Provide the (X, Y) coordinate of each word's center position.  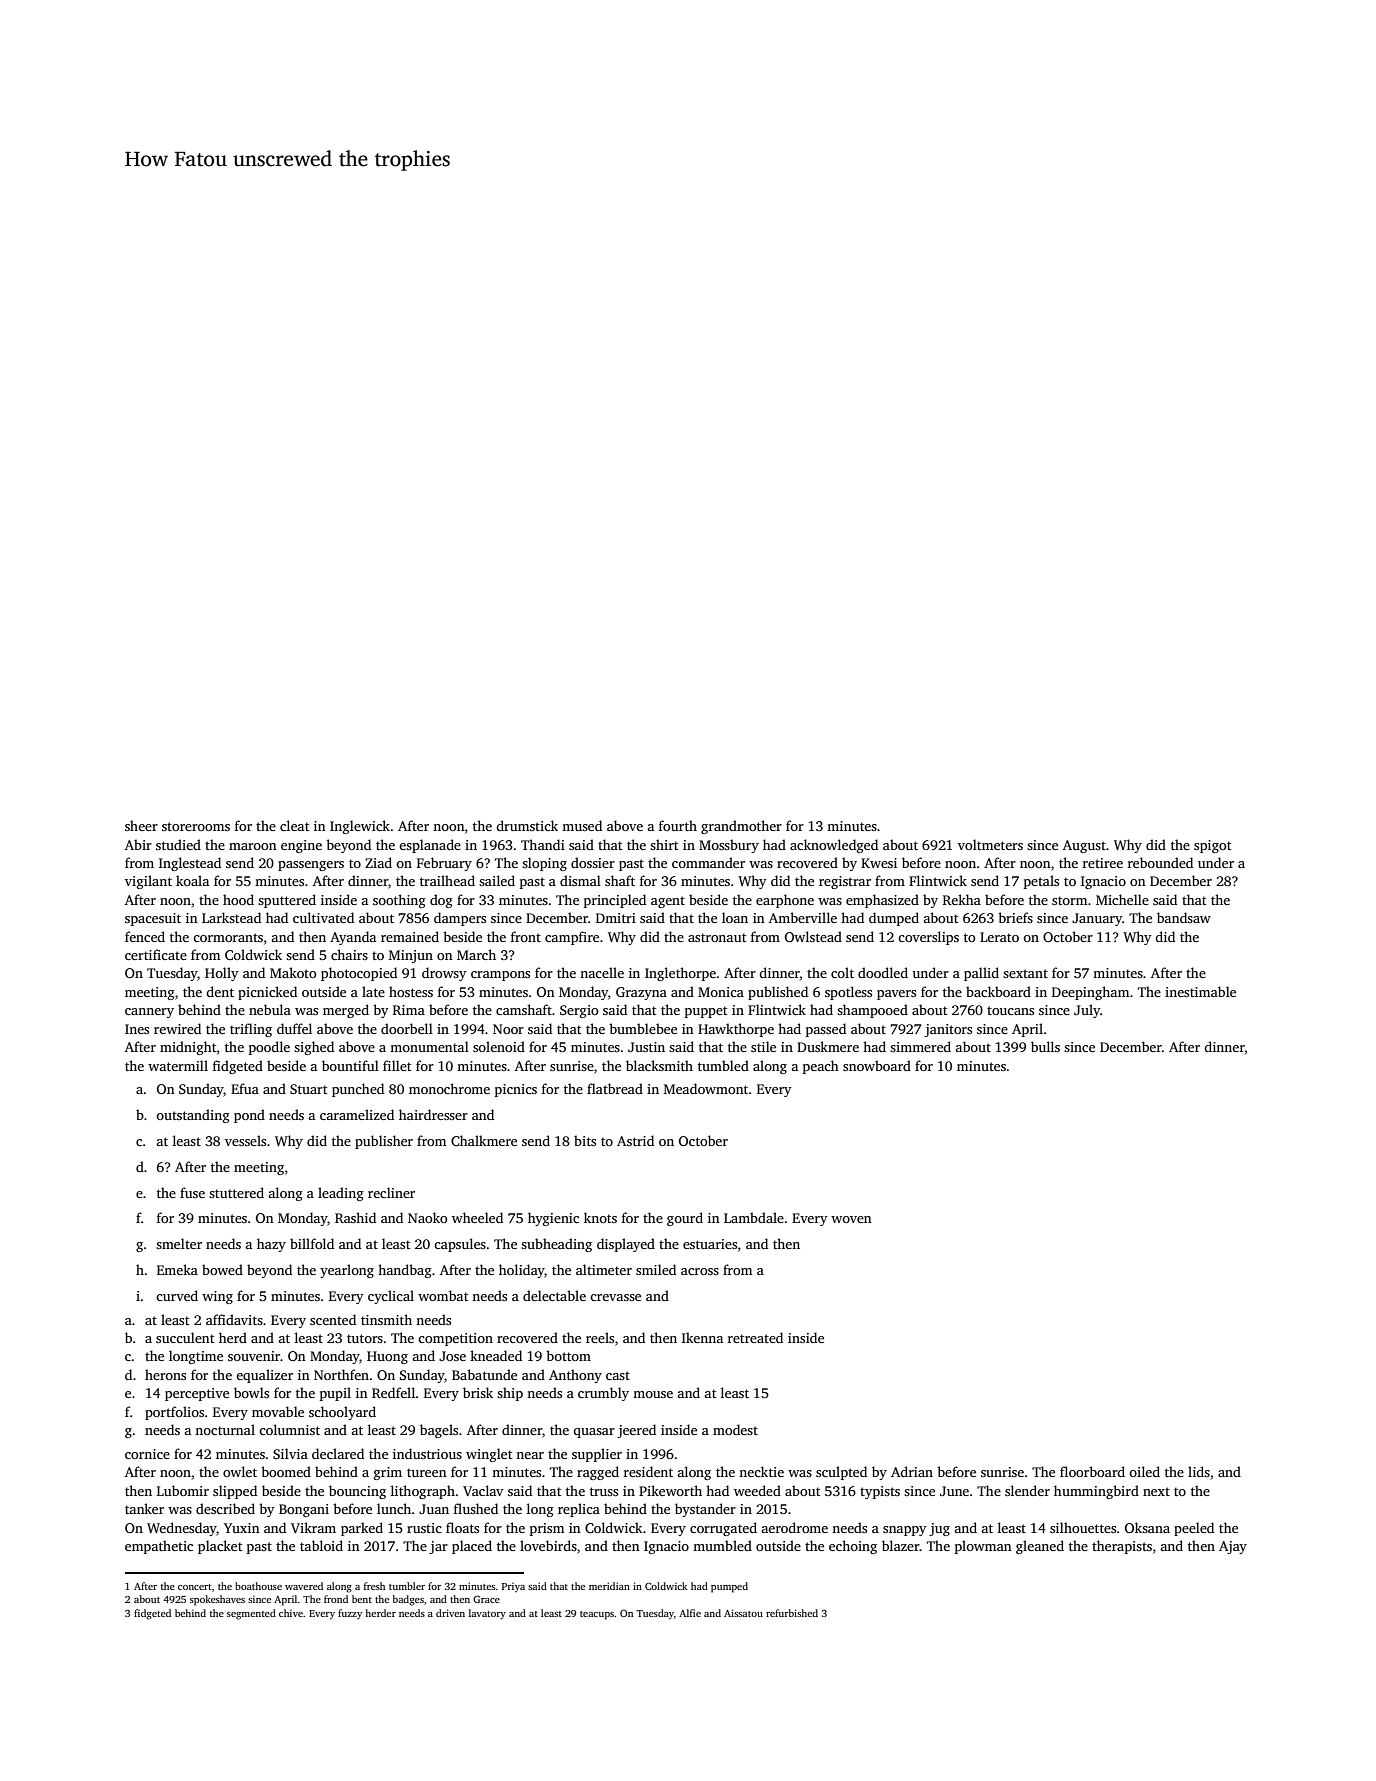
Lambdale (754, 1217)
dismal (580, 880)
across (700, 1271)
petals (1041, 882)
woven (851, 1219)
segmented (251, 1614)
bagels (439, 1431)
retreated (755, 1337)
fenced (145, 936)
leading (341, 1194)
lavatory (487, 1614)
